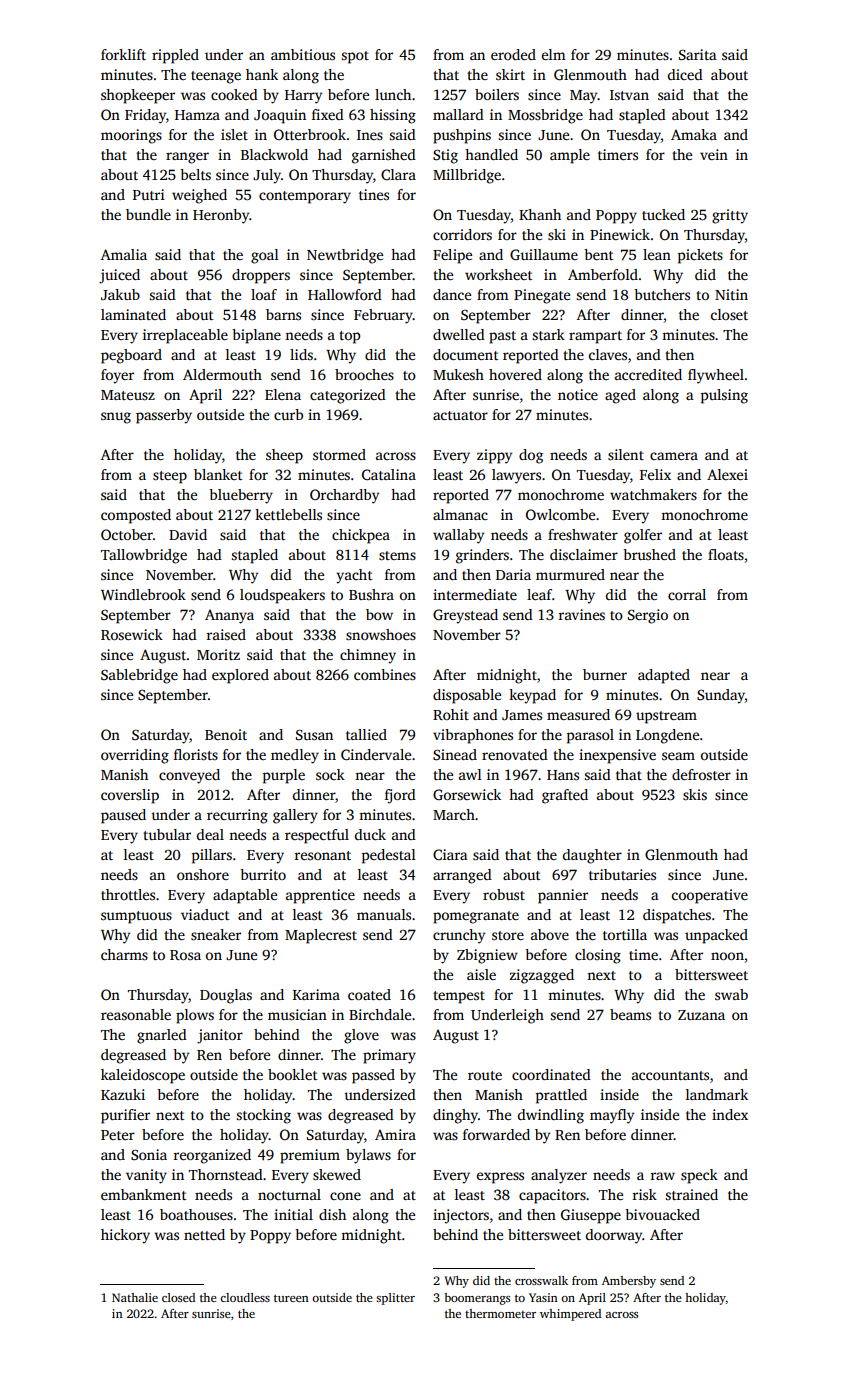 Image resolution: width=849 pixels, height=1400 pixels. What do you see at coordinates (730, 216) in the screenshot?
I see `gritty` at bounding box center [730, 216].
